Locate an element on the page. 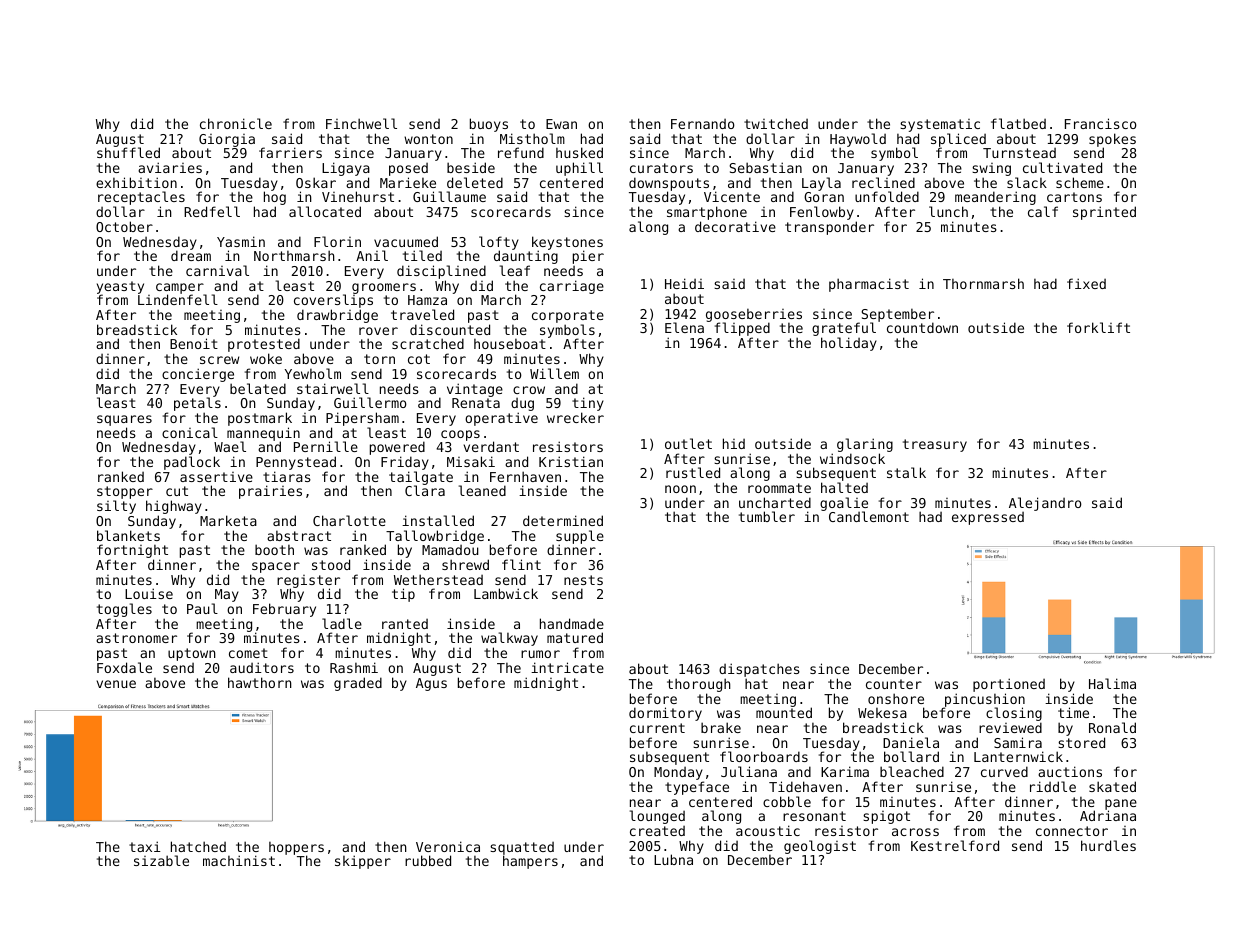  hog is located at coordinates (275, 199).
